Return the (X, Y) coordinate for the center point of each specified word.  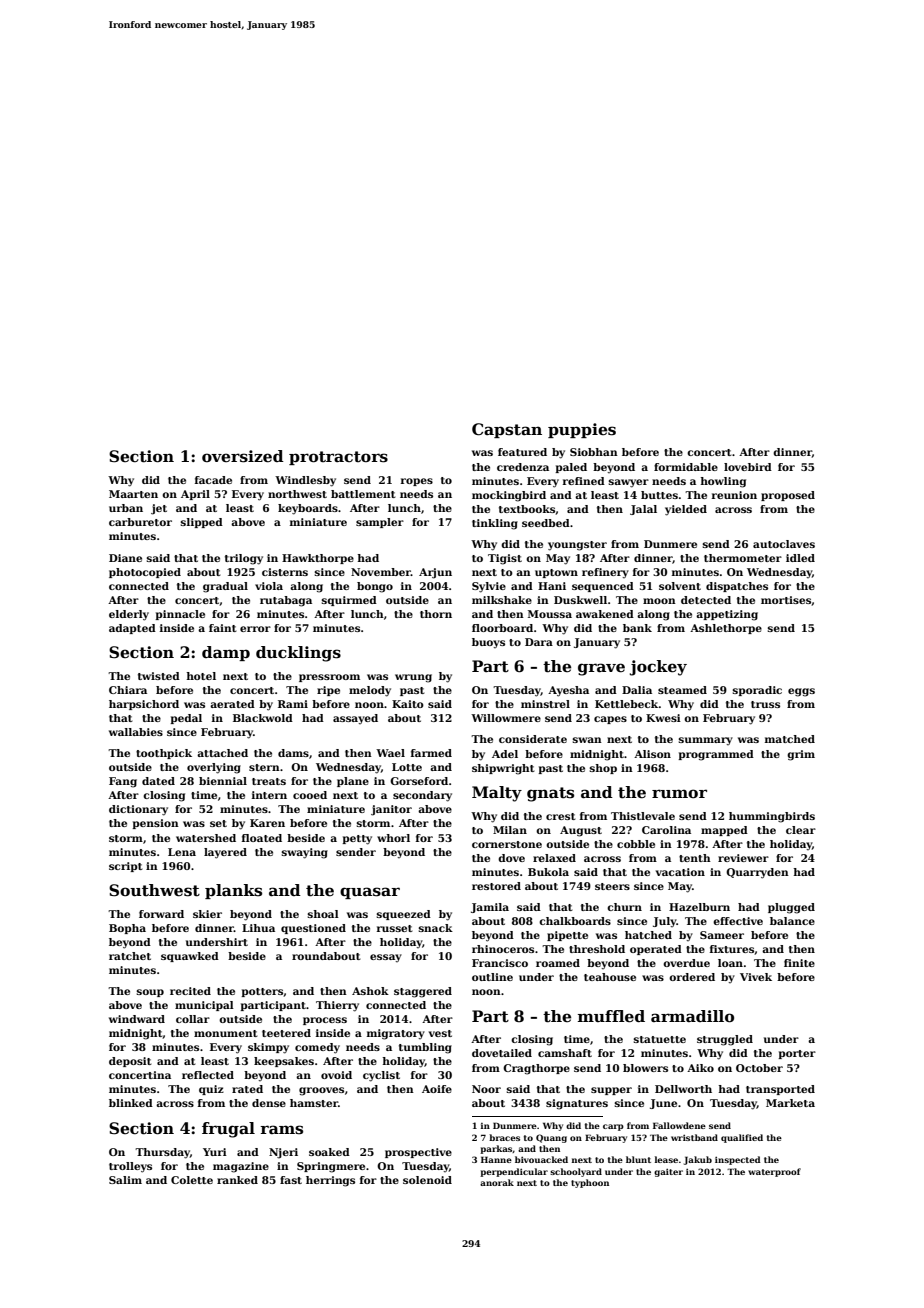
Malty (497, 794)
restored (496, 886)
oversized (243, 456)
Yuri (215, 1152)
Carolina (666, 830)
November (381, 572)
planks (233, 891)
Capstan (507, 430)
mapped (724, 831)
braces (504, 1137)
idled (800, 558)
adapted (132, 629)
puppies (582, 430)
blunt (638, 1159)
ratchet (130, 956)
